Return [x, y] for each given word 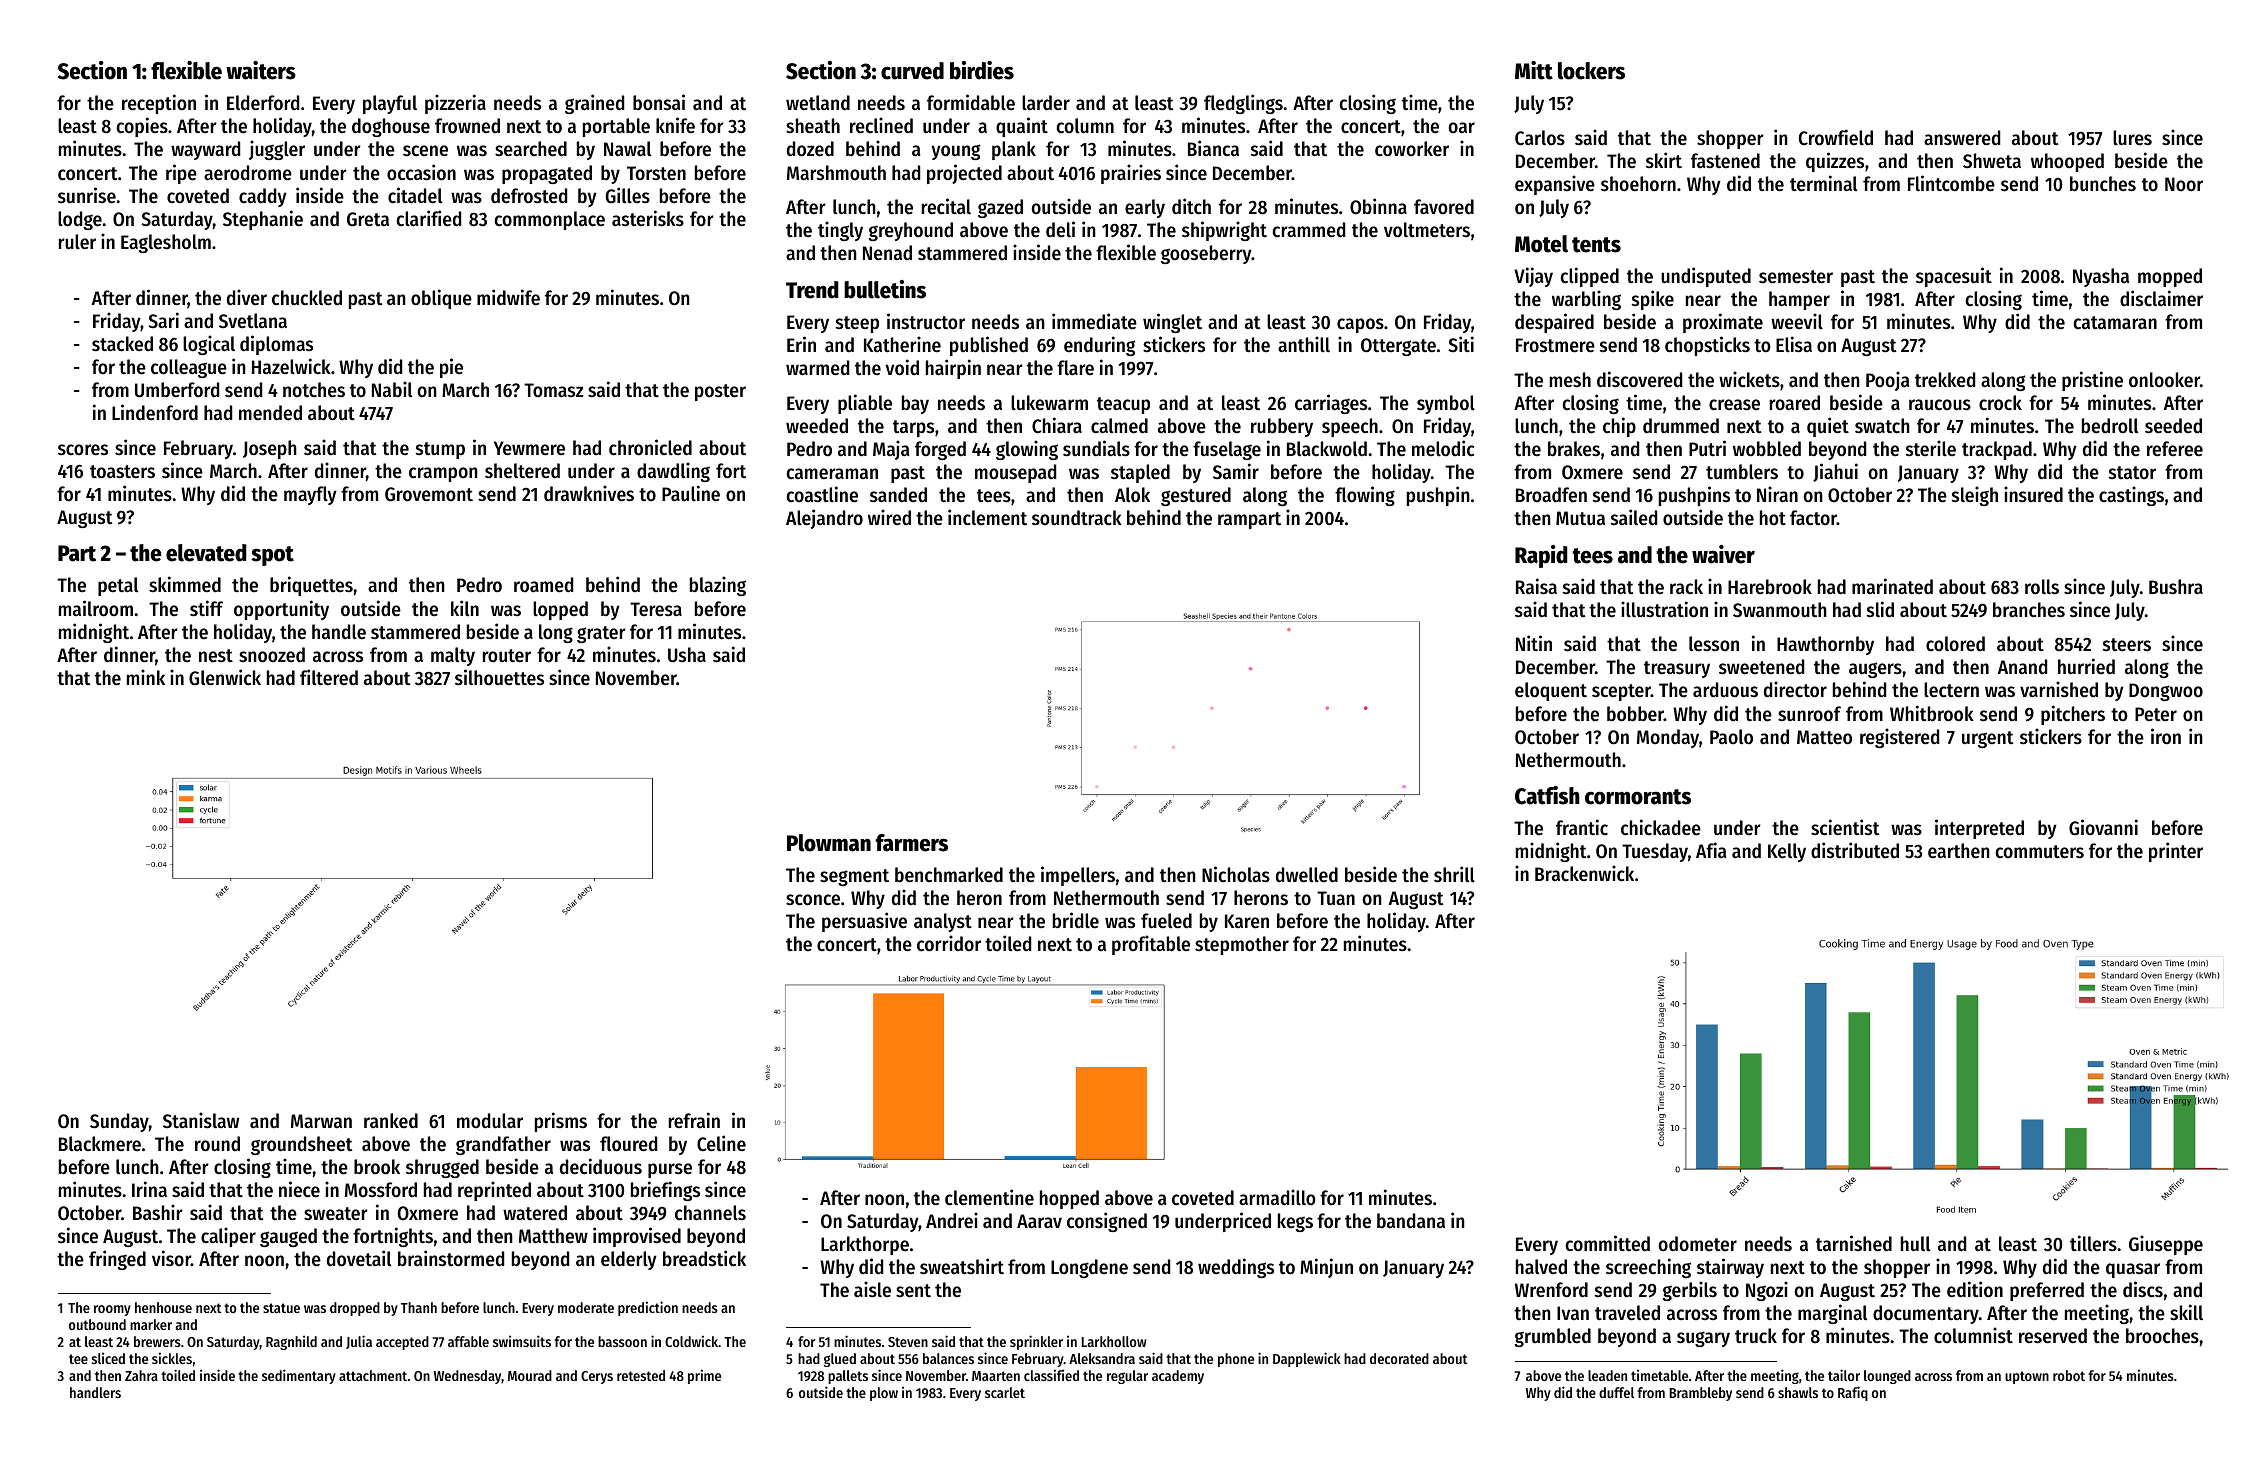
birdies [982, 70]
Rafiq [1853, 1393]
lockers [1591, 71]
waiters [261, 70]
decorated [1399, 1358]
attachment [373, 1375]
